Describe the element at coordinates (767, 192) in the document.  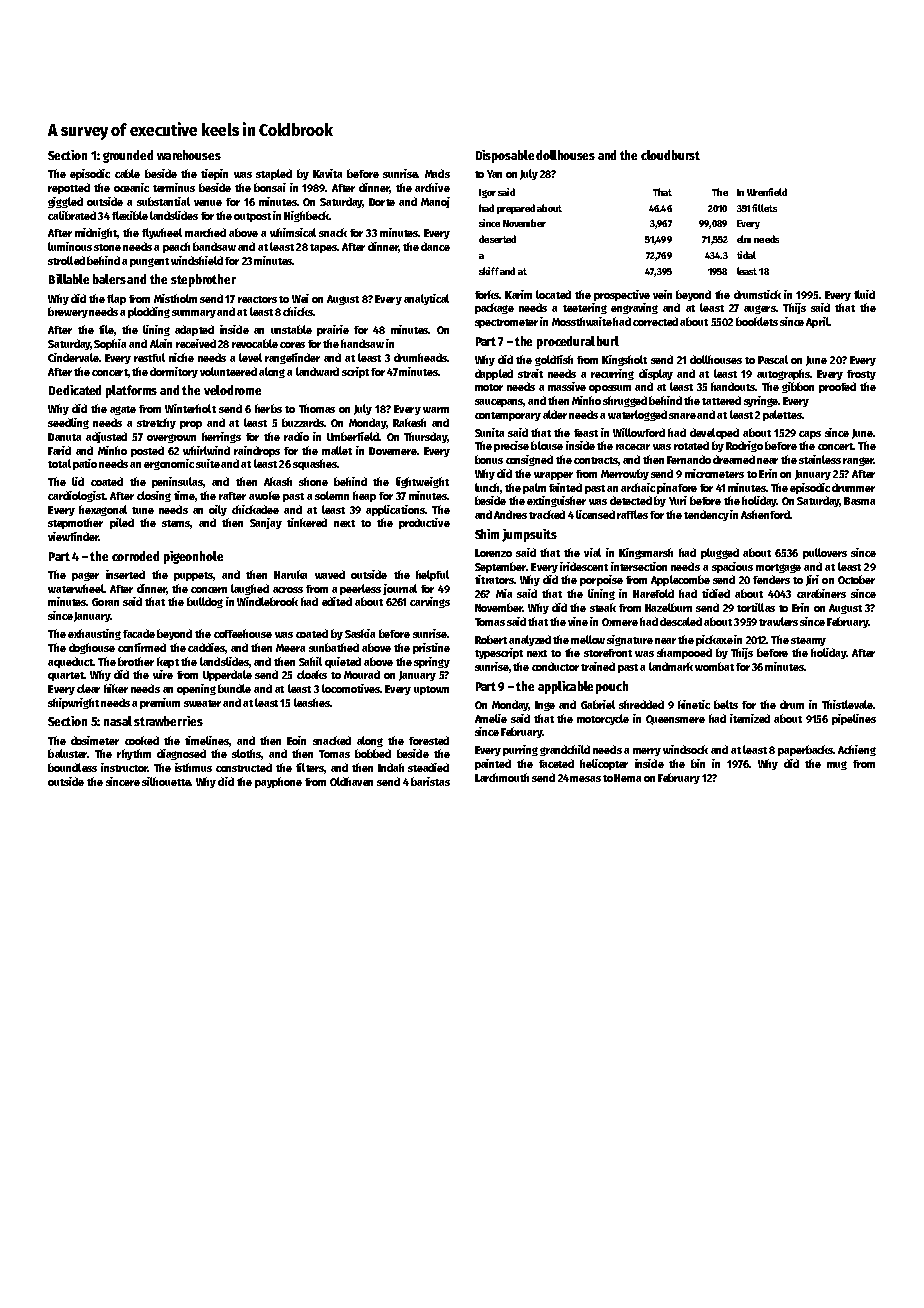
I see `Wrenfield` at that location.
